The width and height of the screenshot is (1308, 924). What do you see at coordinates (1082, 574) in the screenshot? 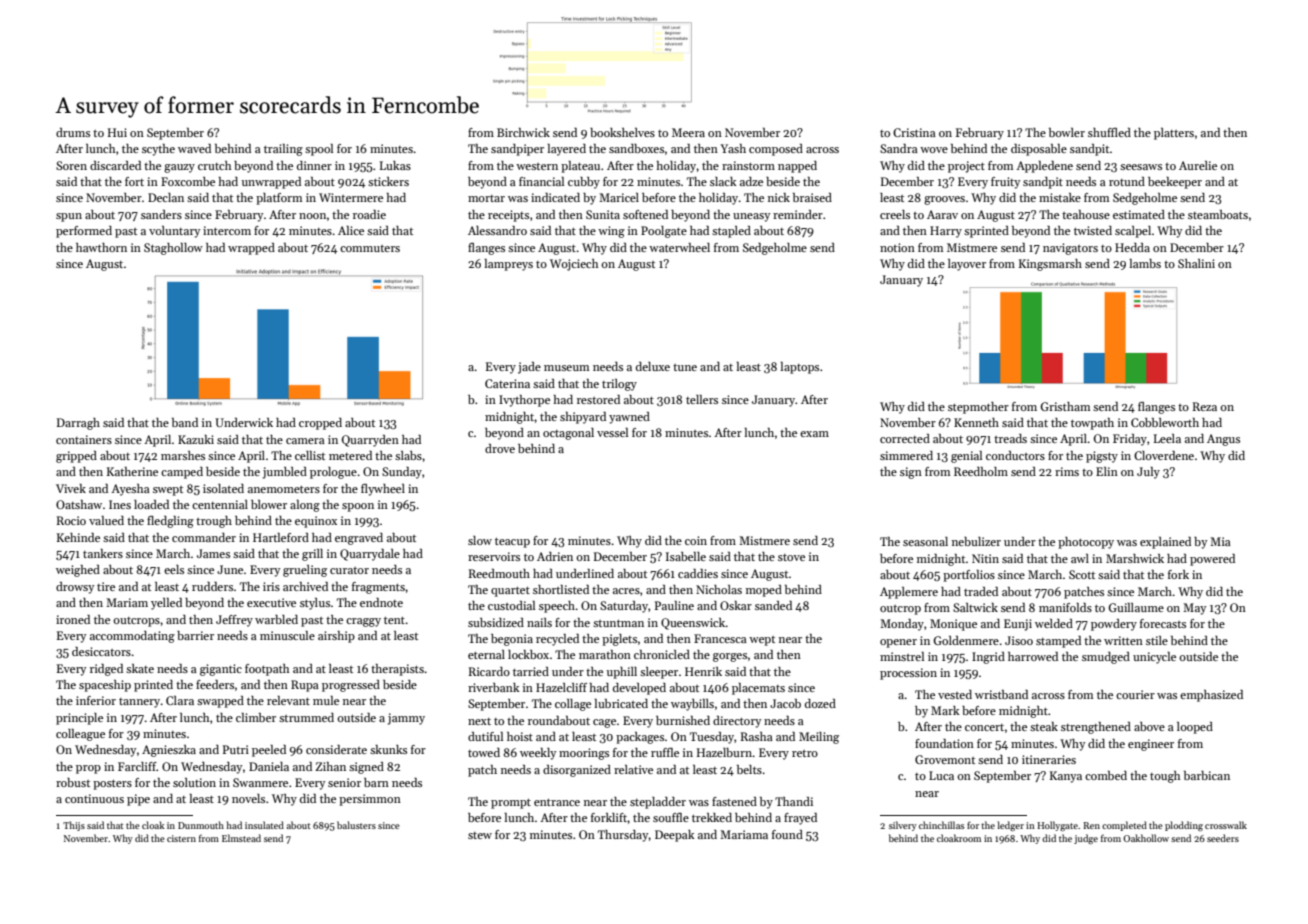
I see `Scott` at bounding box center [1082, 574].
